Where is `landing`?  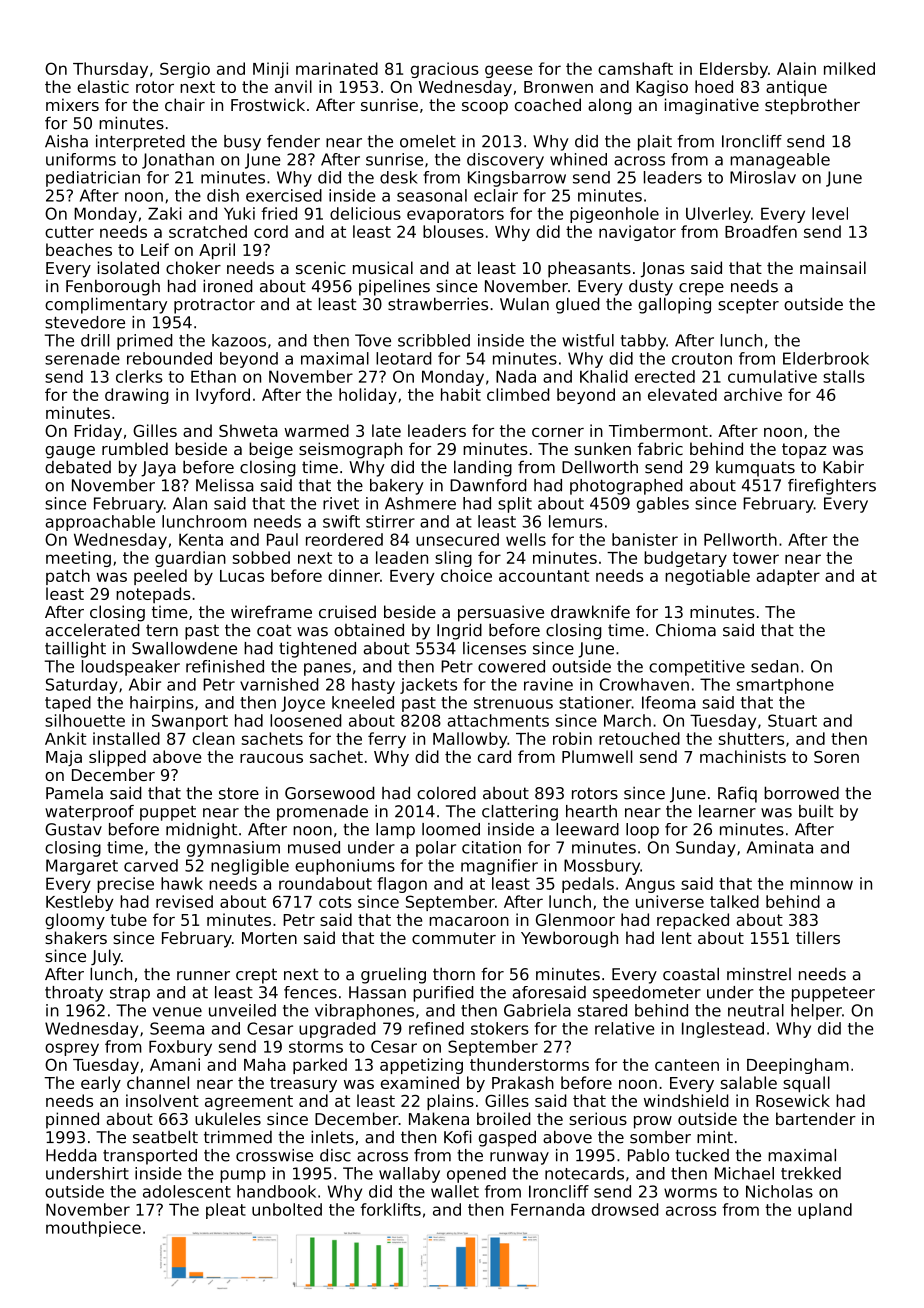
landing is located at coordinates (483, 468).
